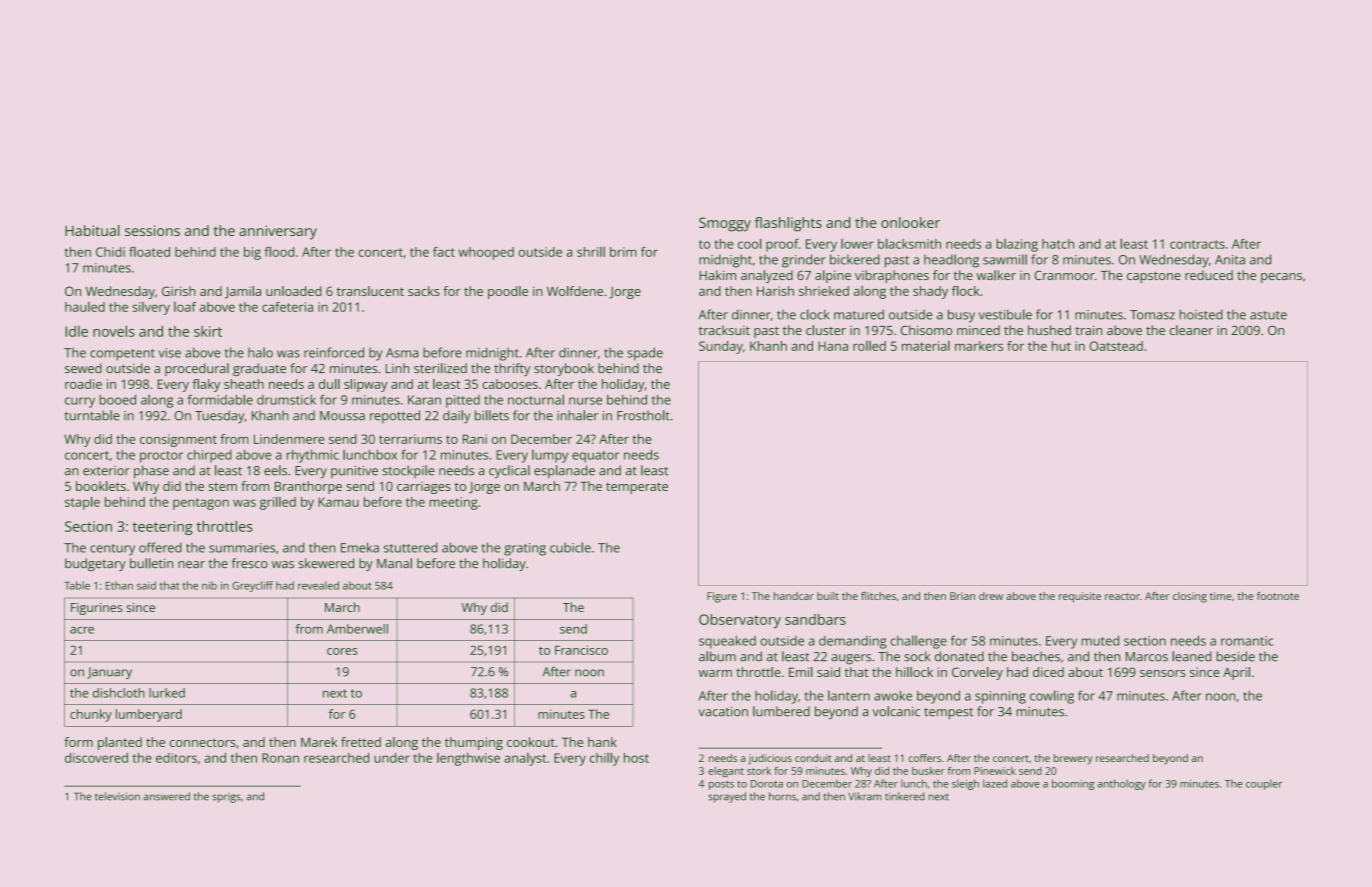 This screenshot has width=1372, height=887. Describe the element at coordinates (80, 402) in the screenshot. I see `curry` at that location.
